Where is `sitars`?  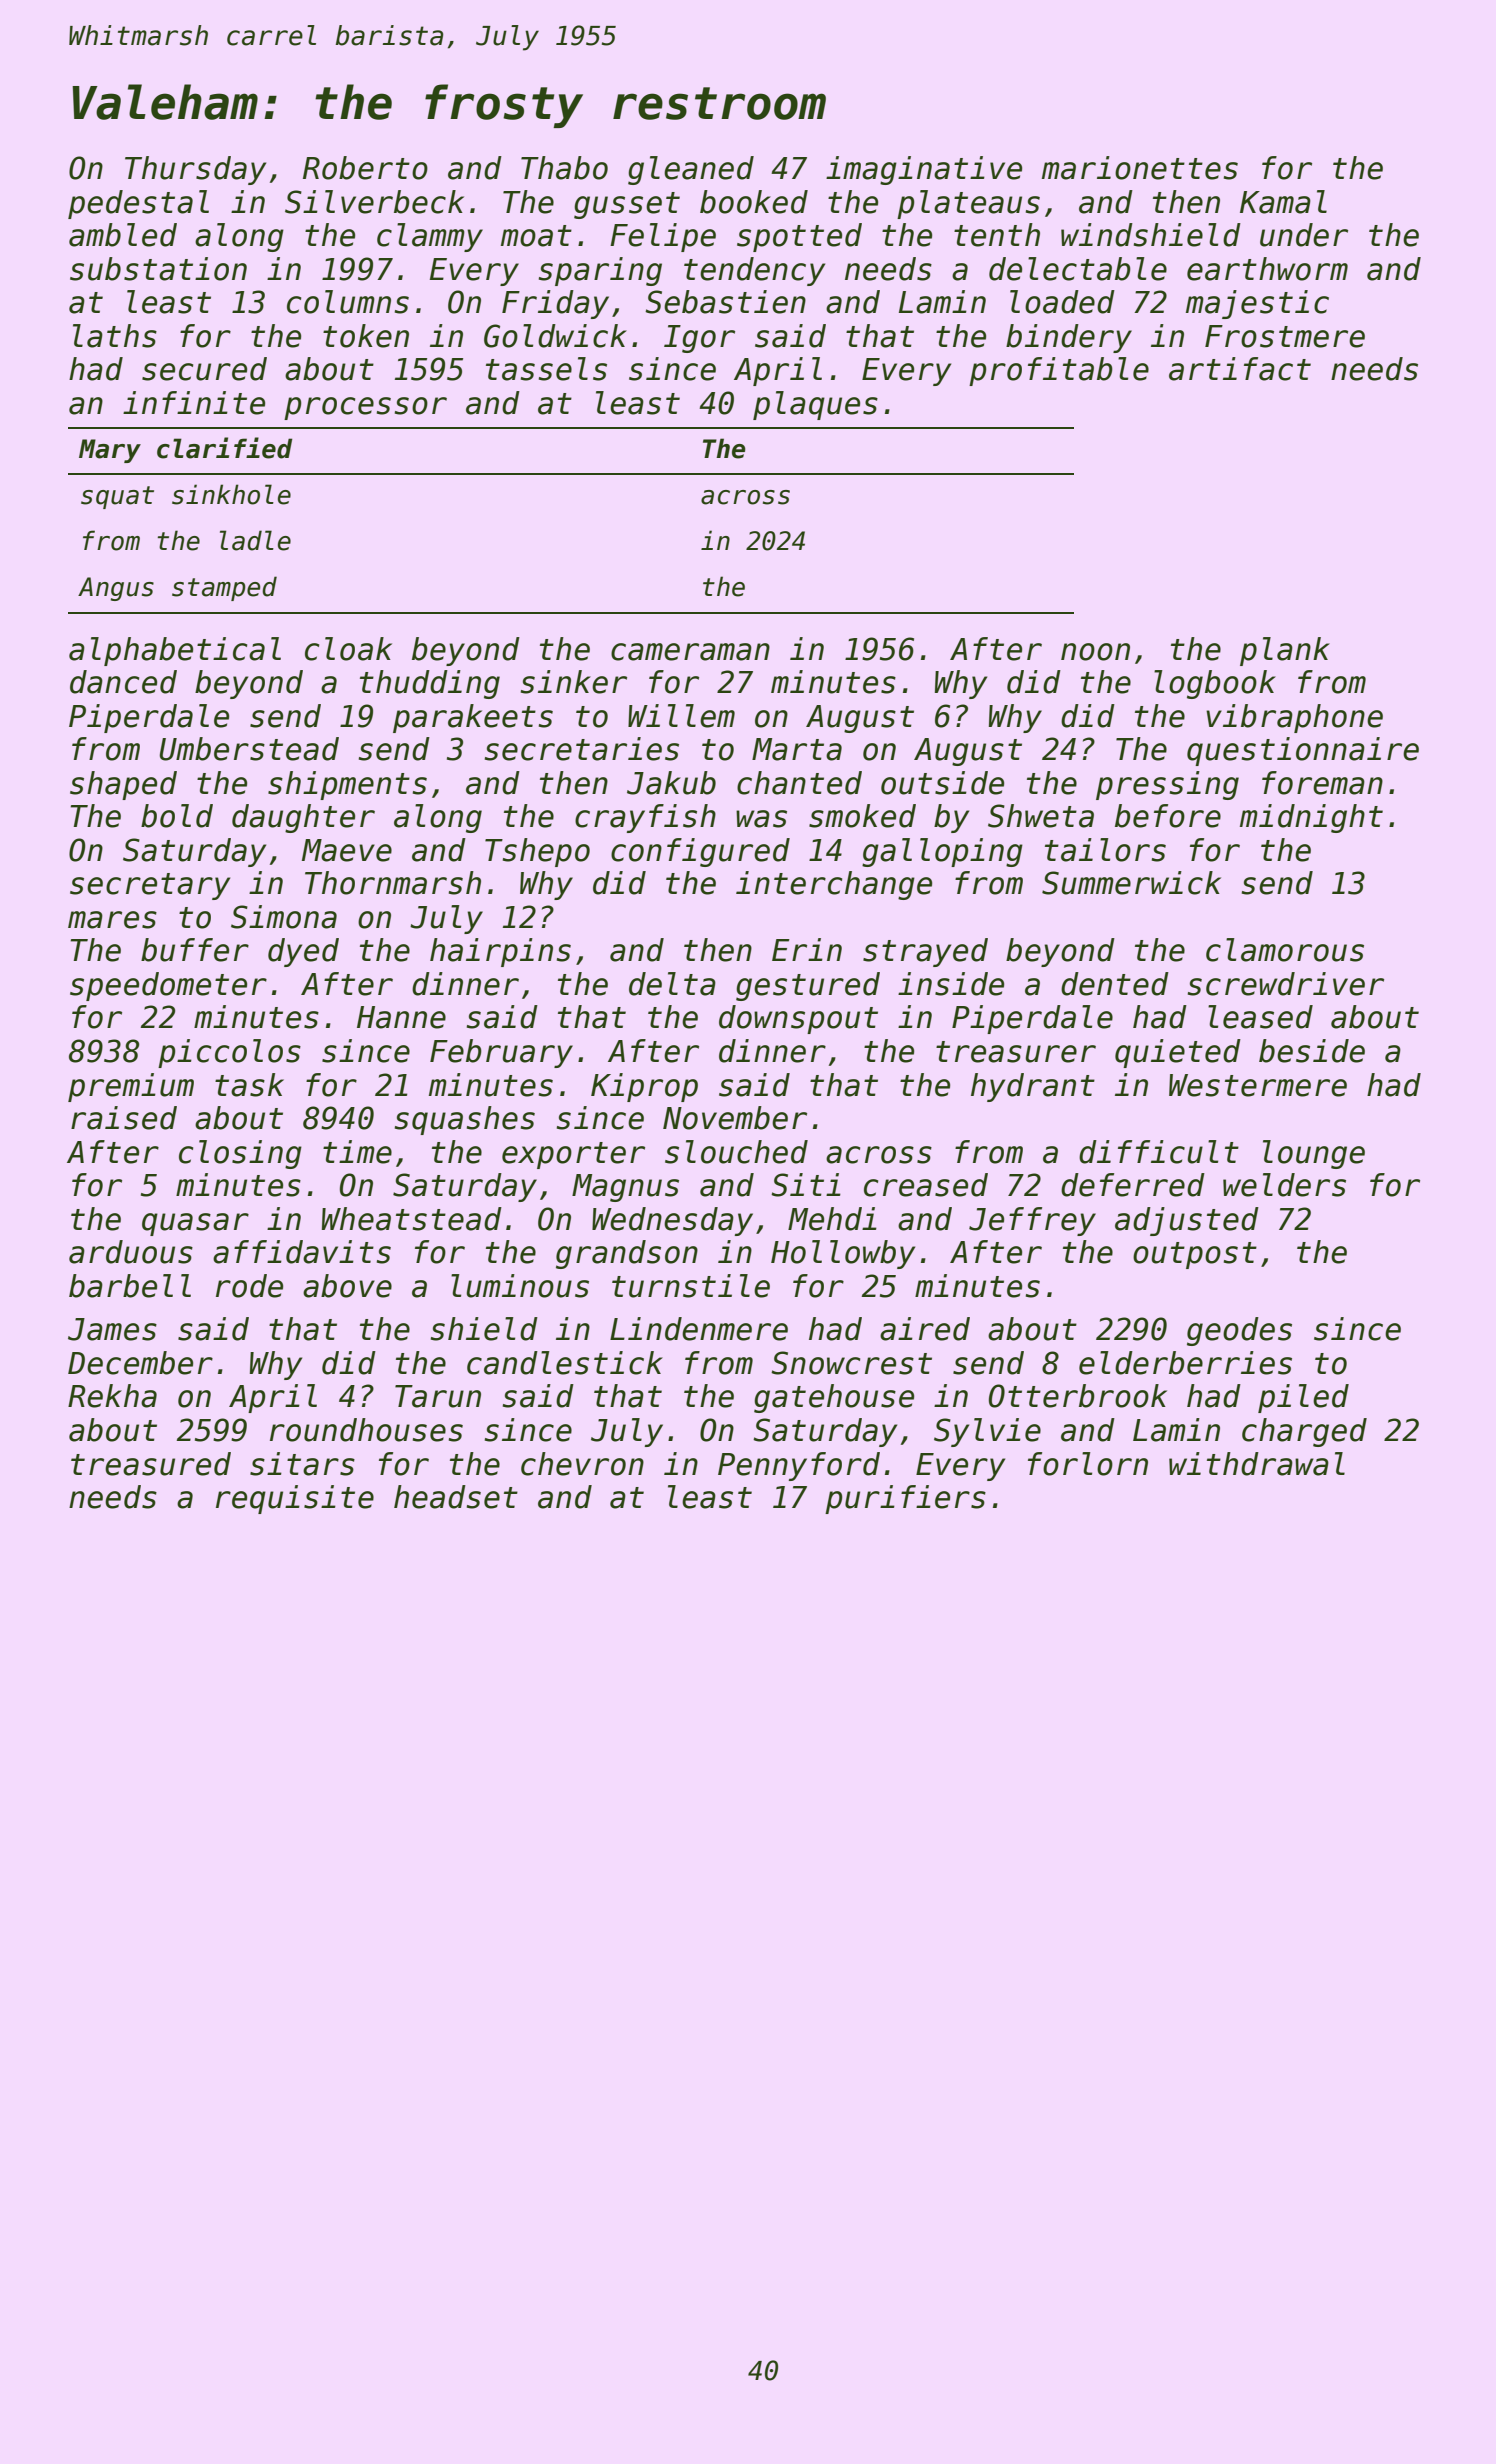 sitars is located at coordinates (302, 1464).
